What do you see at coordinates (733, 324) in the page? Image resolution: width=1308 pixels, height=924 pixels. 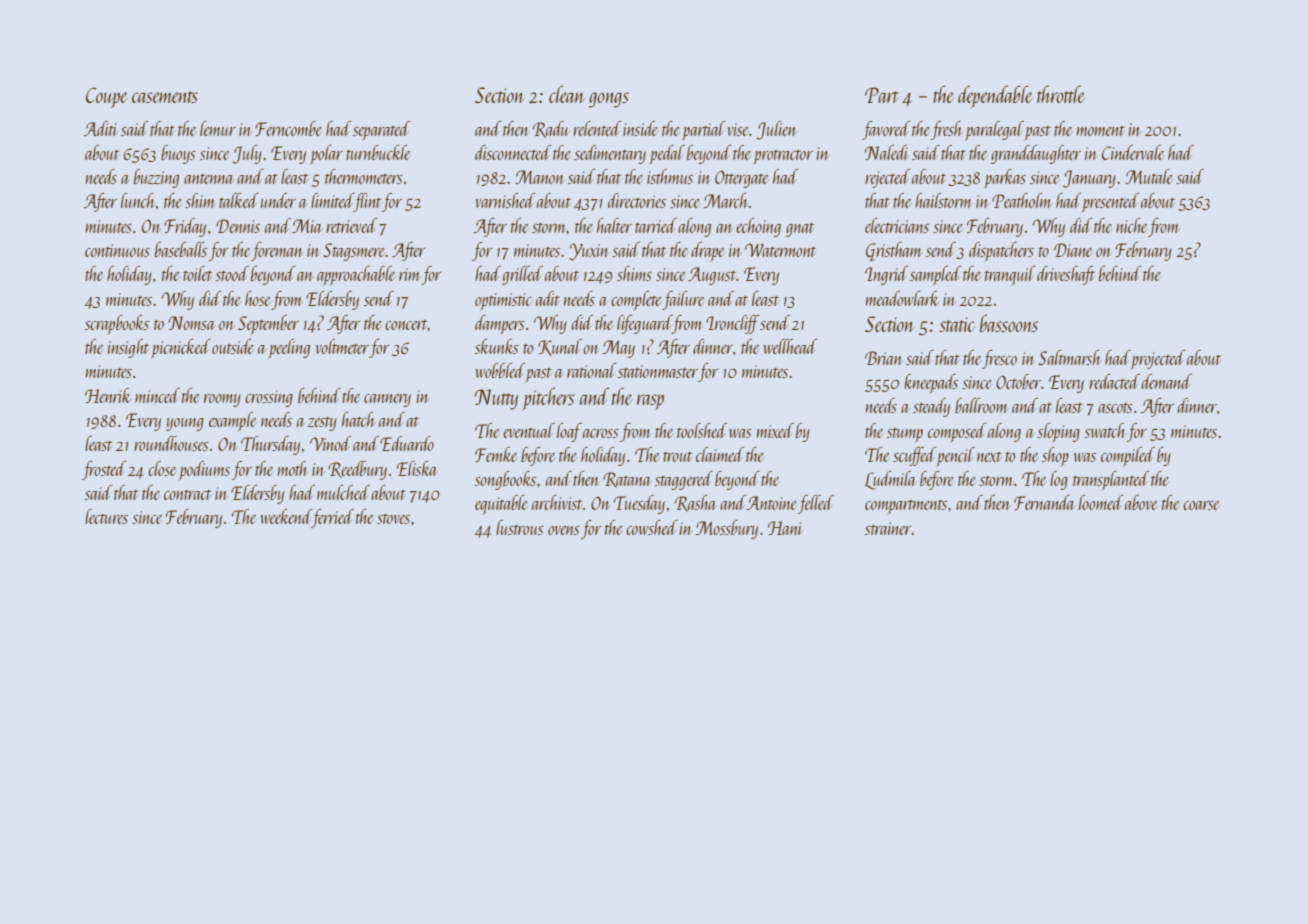 I see `Ironcliff` at bounding box center [733, 324].
